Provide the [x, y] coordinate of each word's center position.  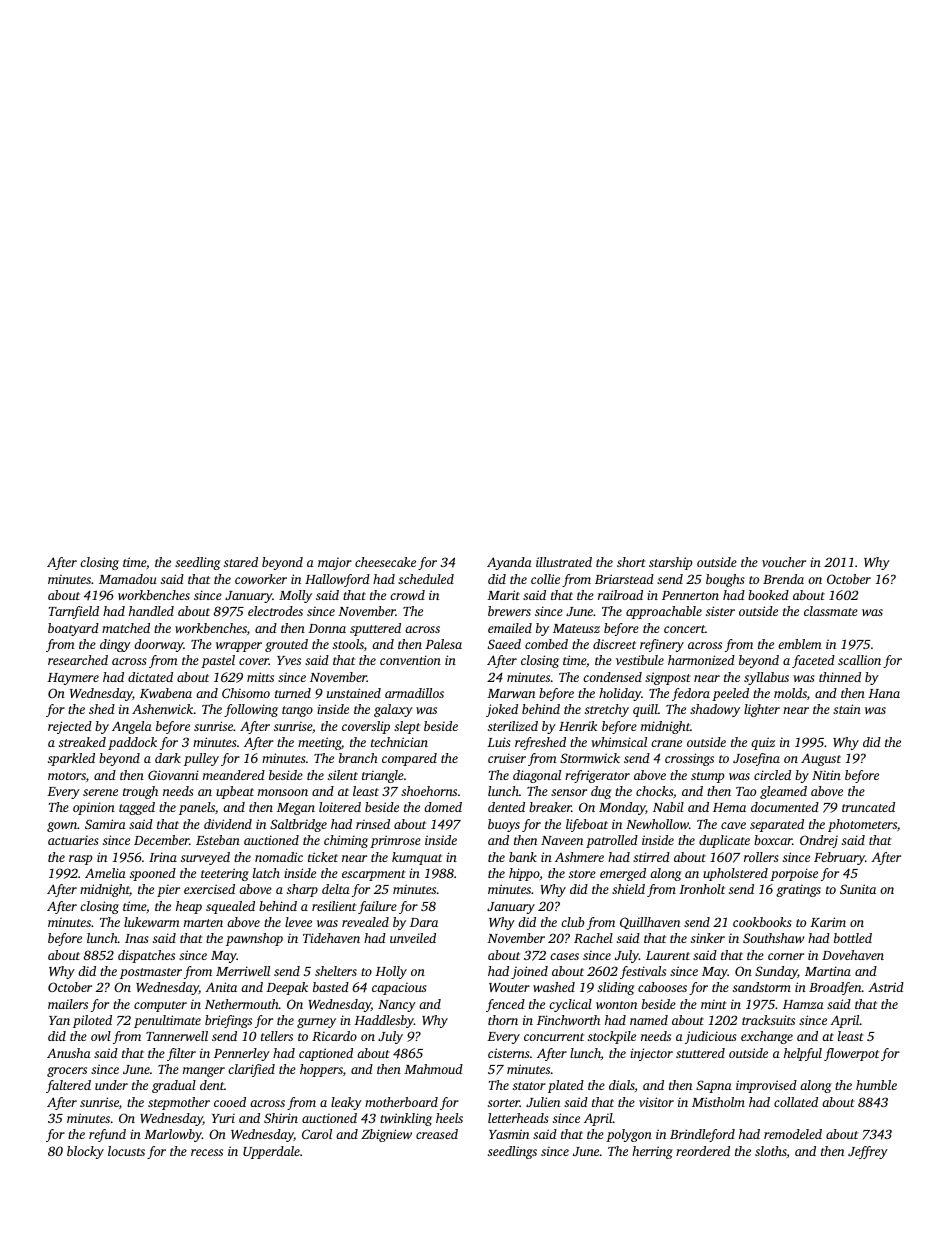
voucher [784, 562]
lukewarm [152, 922]
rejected [70, 727]
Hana [884, 693]
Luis [499, 742]
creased [437, 1134]
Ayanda [509, 563]
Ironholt [702, 889]
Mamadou [128, 579]
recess [207, 1152]
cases [564, 956]
